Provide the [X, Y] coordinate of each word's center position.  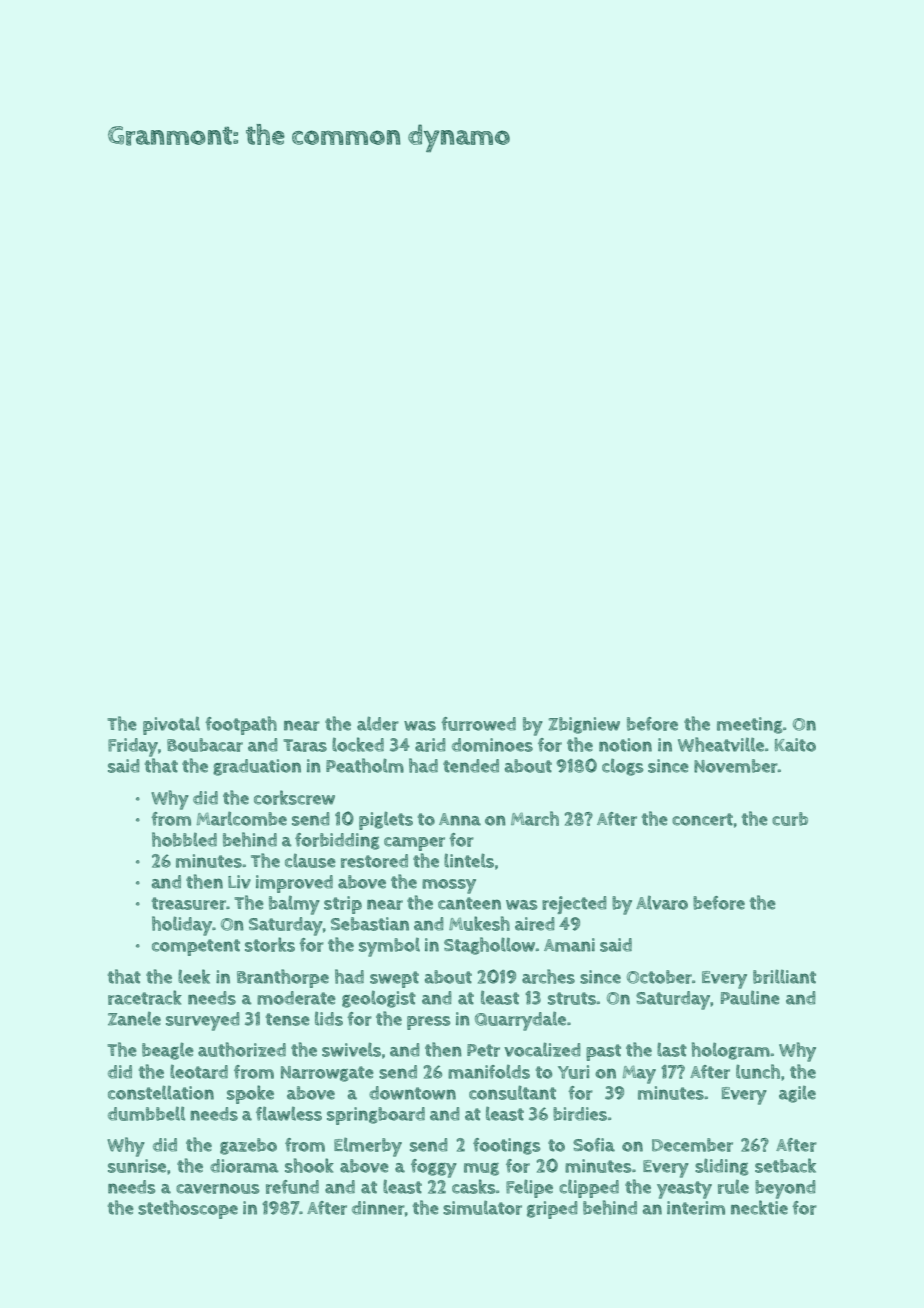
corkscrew [294, 797]
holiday [182, 926]
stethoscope [188, 1209]
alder [378, 723]
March [535, 818]
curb [790, 819]
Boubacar [205, 745]
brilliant [784, 976]
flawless [289, 1113]
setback [785, 1165]
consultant [512, 1092]
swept [394, 979]
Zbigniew [584, 725]
